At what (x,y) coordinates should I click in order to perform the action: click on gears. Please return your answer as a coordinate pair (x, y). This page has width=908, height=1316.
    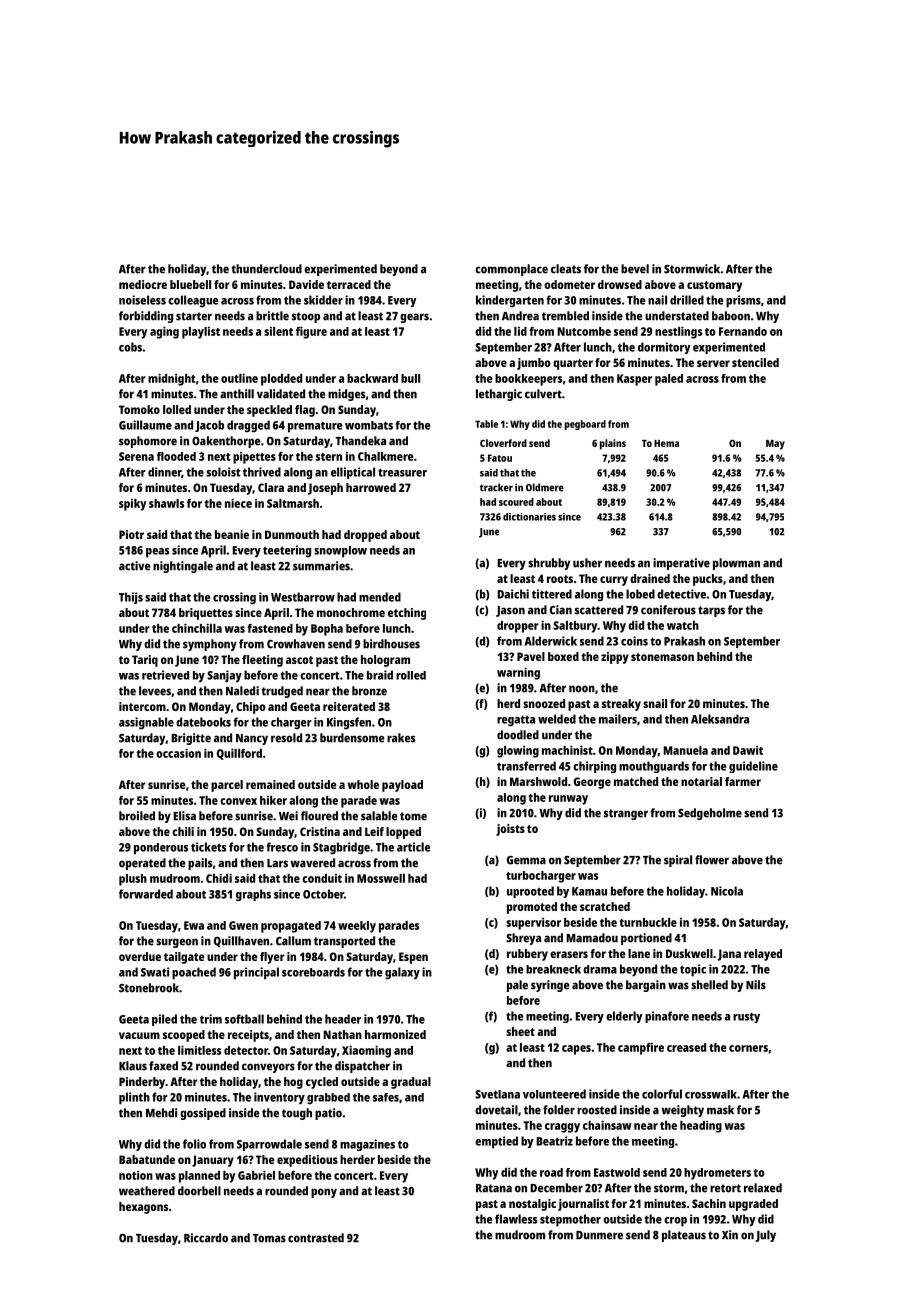
    Looking at the image, I should click on (414, 318).
